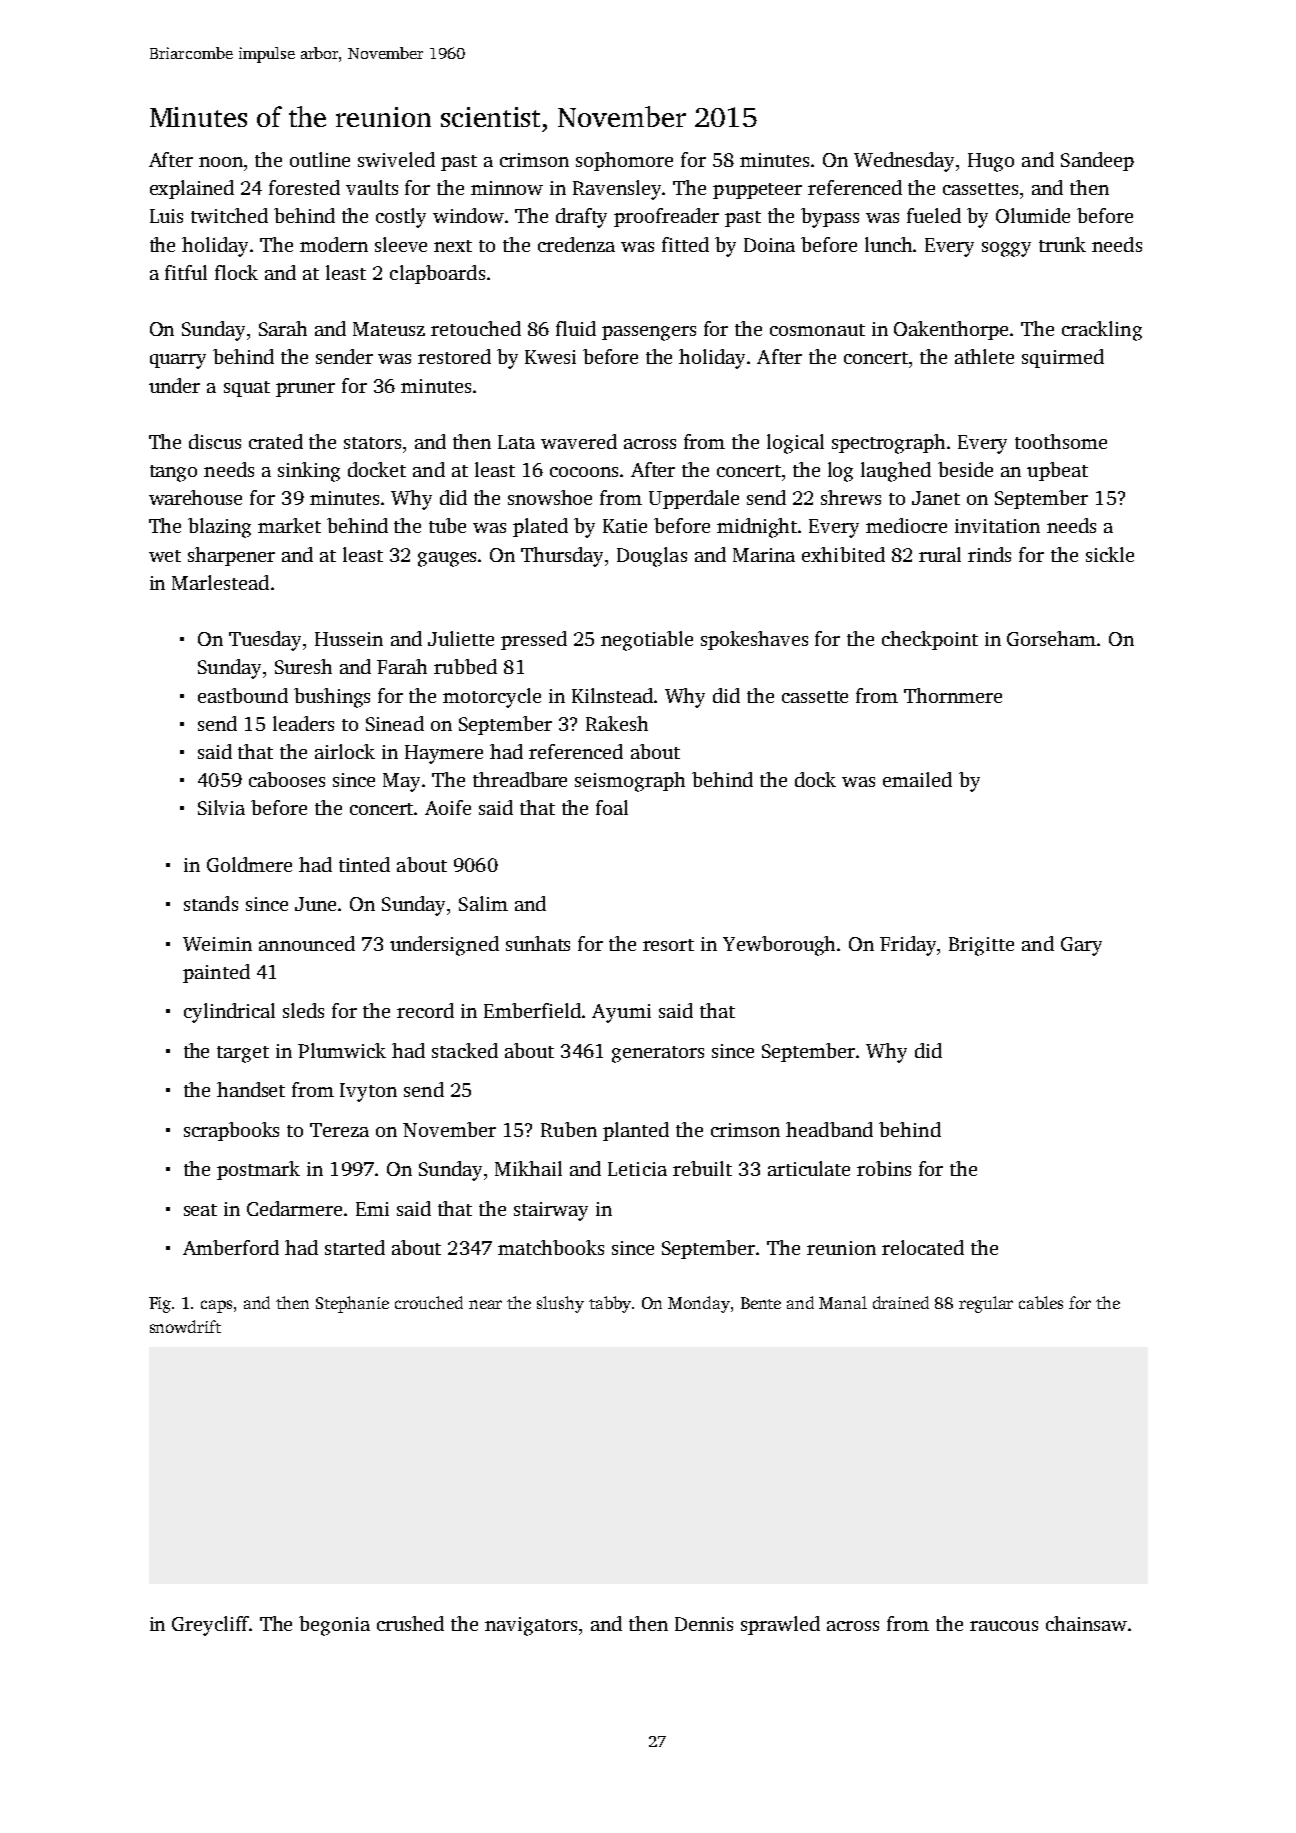  I want to click on puppeteer, so click(757, 191).
